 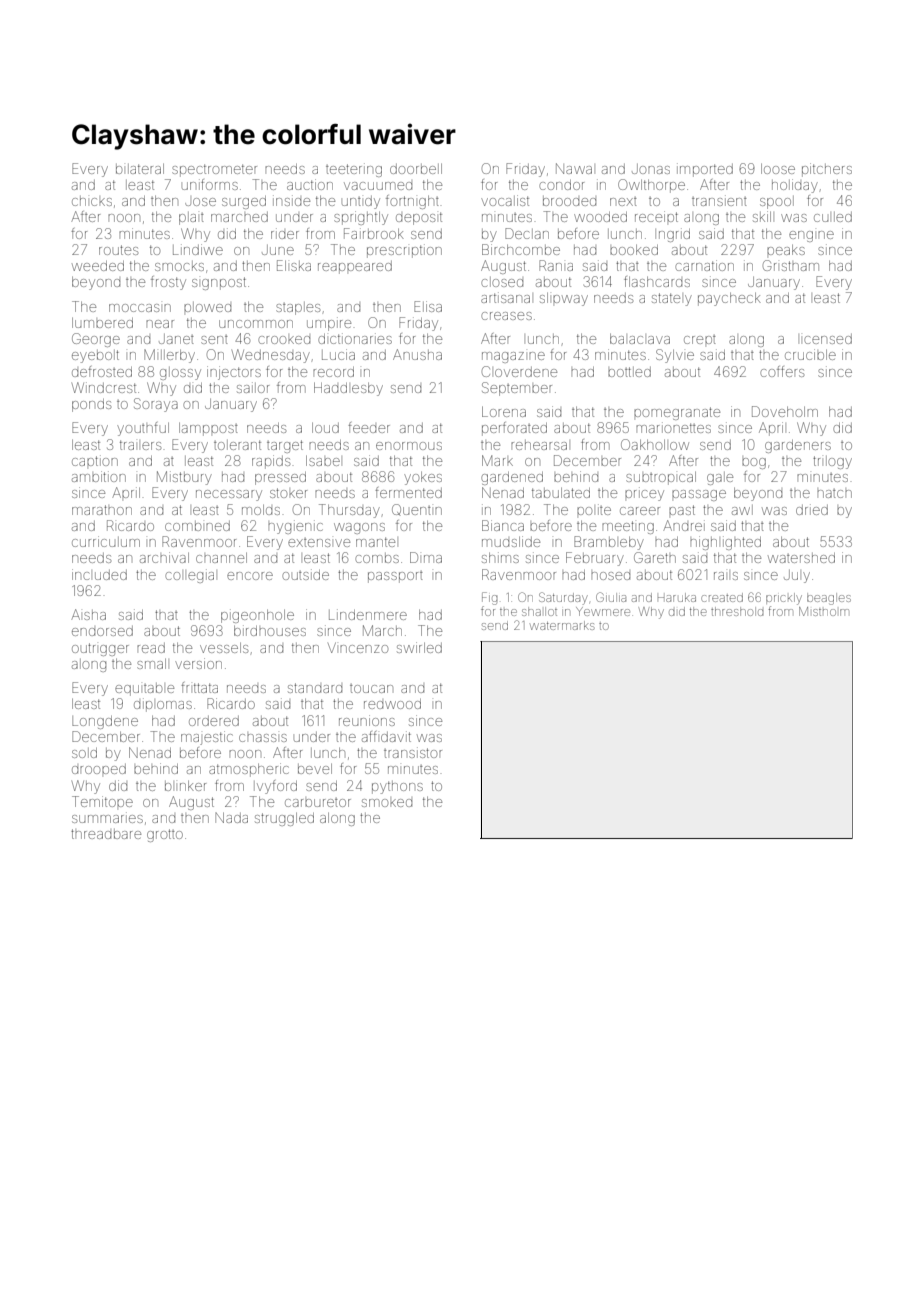 I want to click on grotto, so click(x=165, y=835).
